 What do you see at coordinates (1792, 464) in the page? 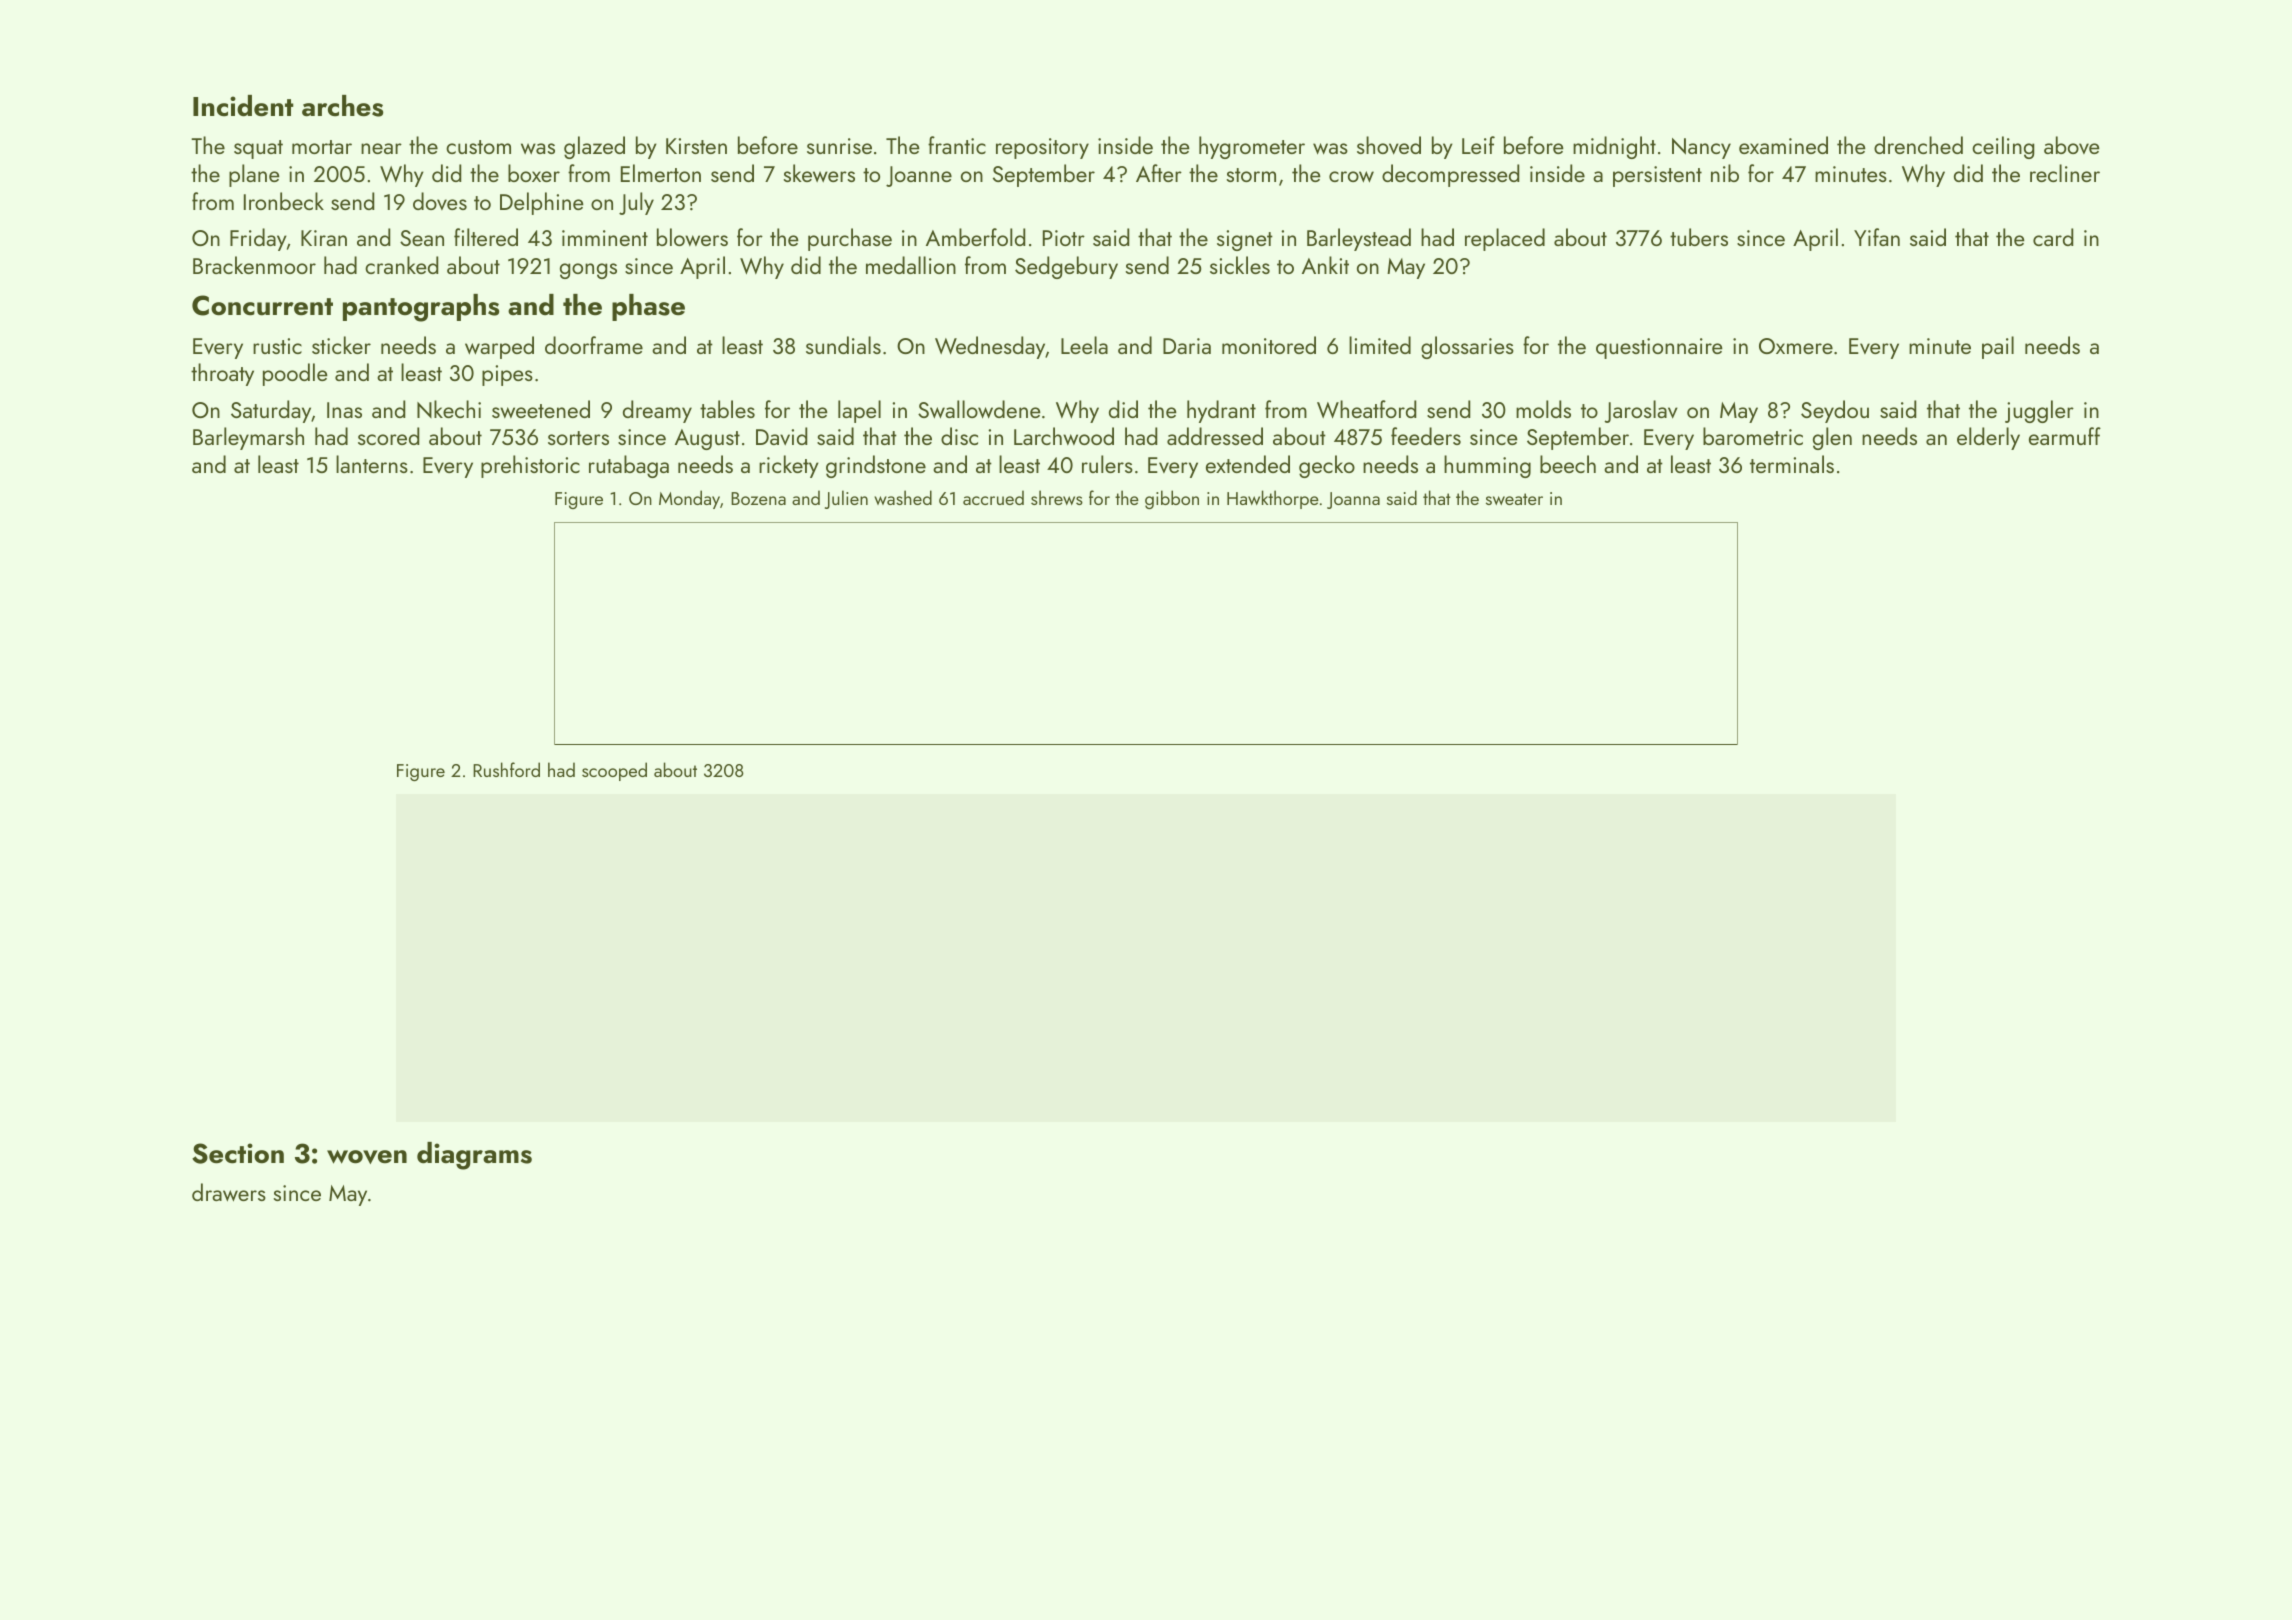
I see `terminals` at bounding box center [1792, 464].
